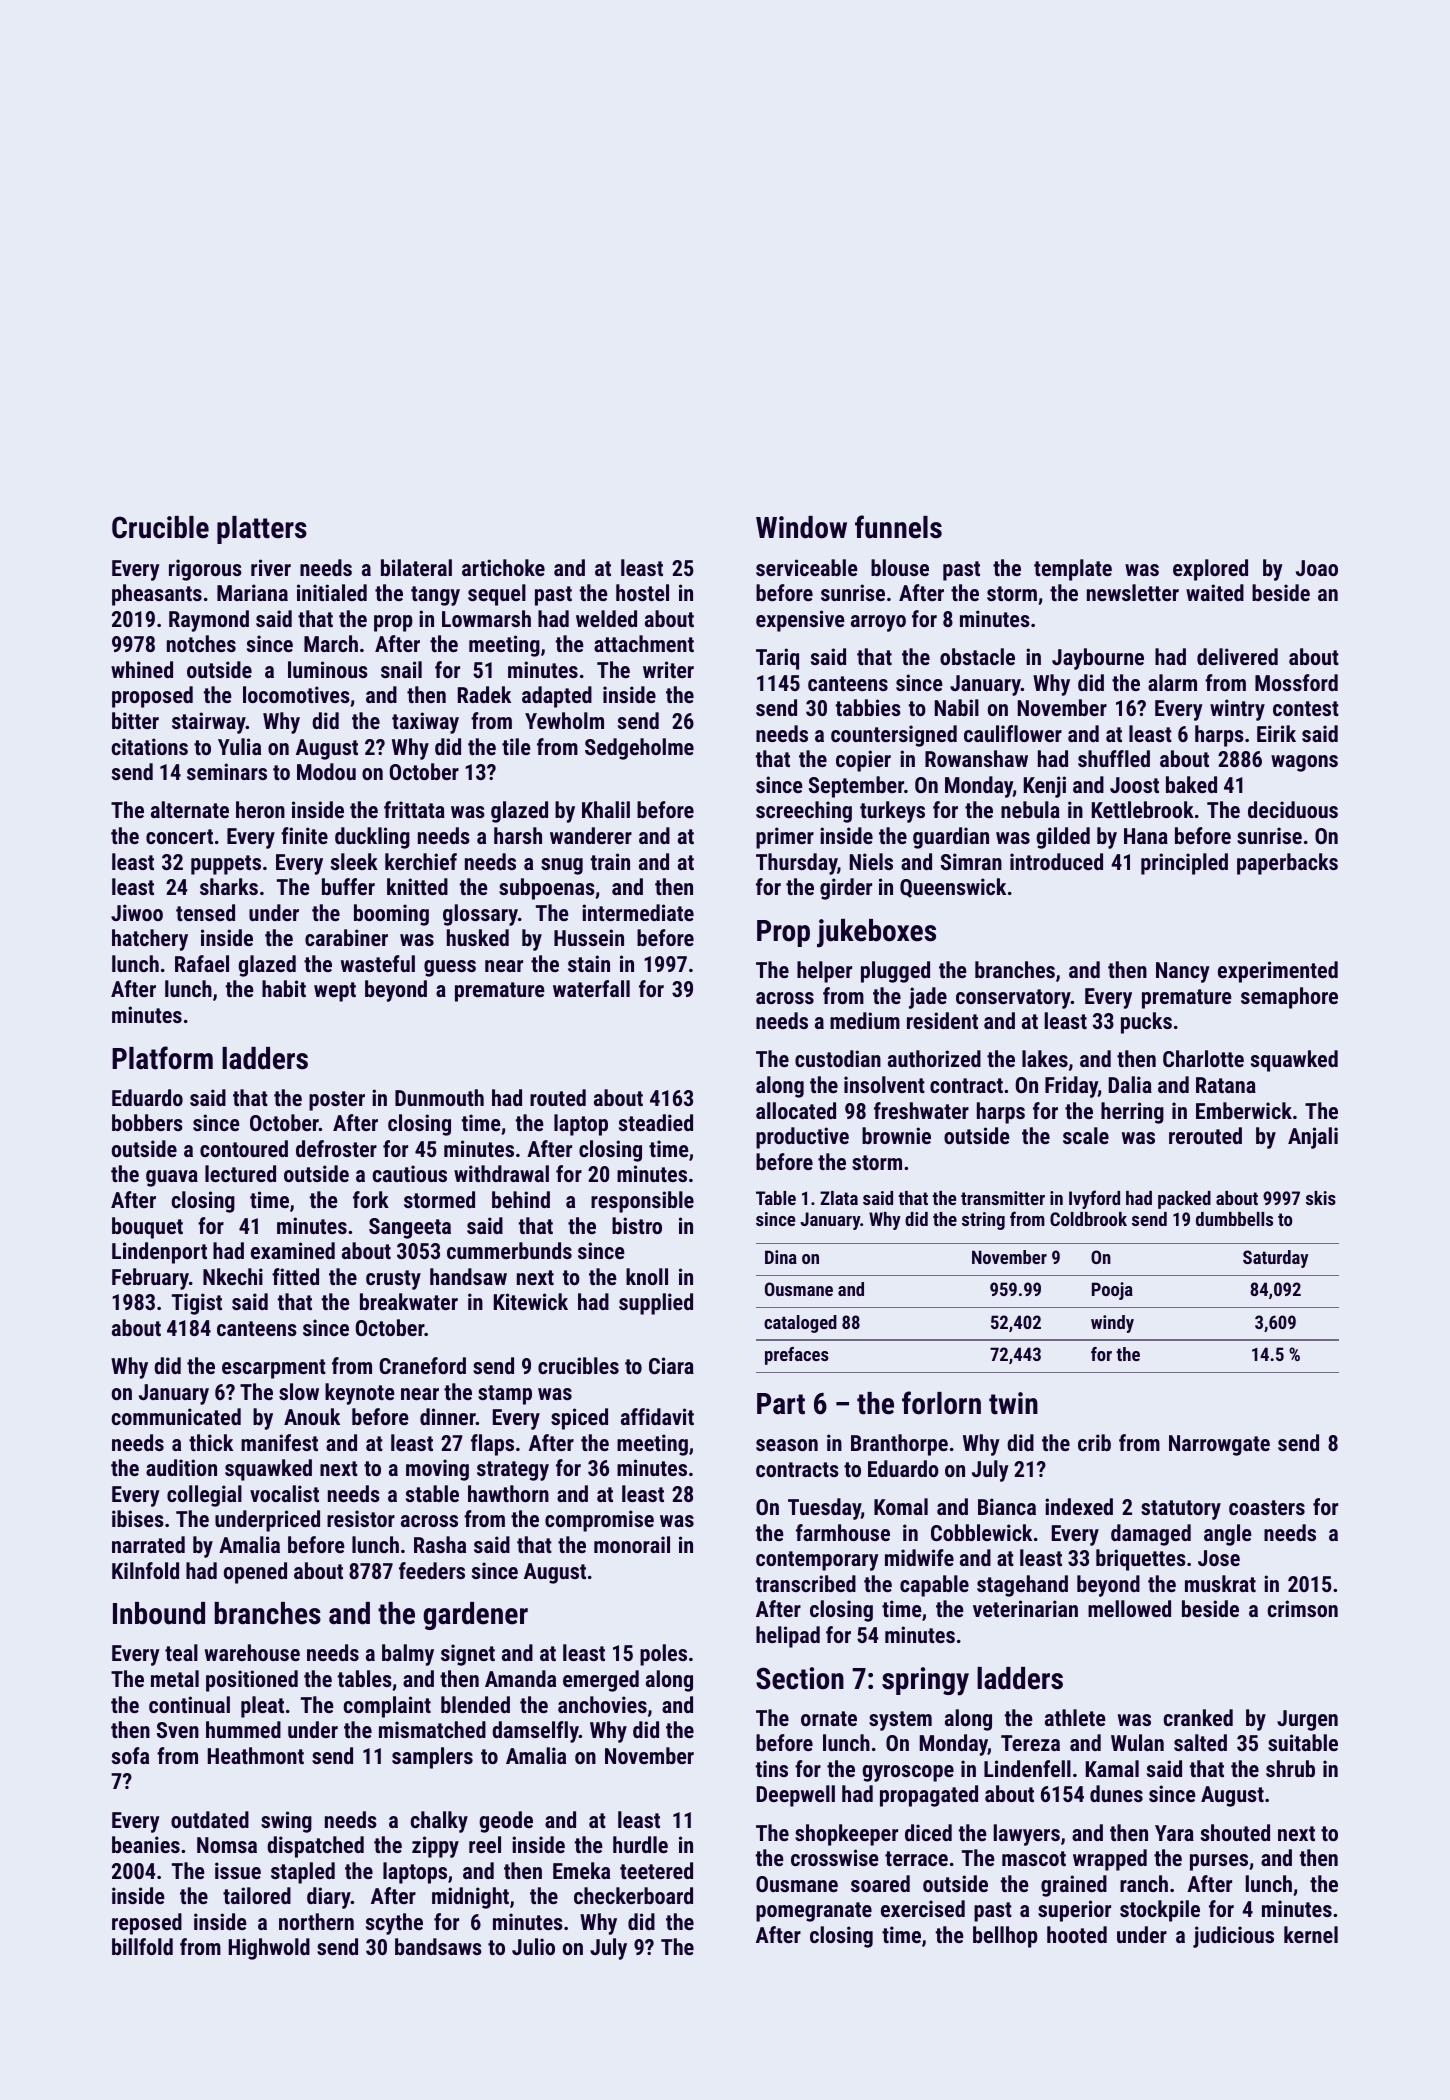  I want to click on tins, so click(772, 1768).
